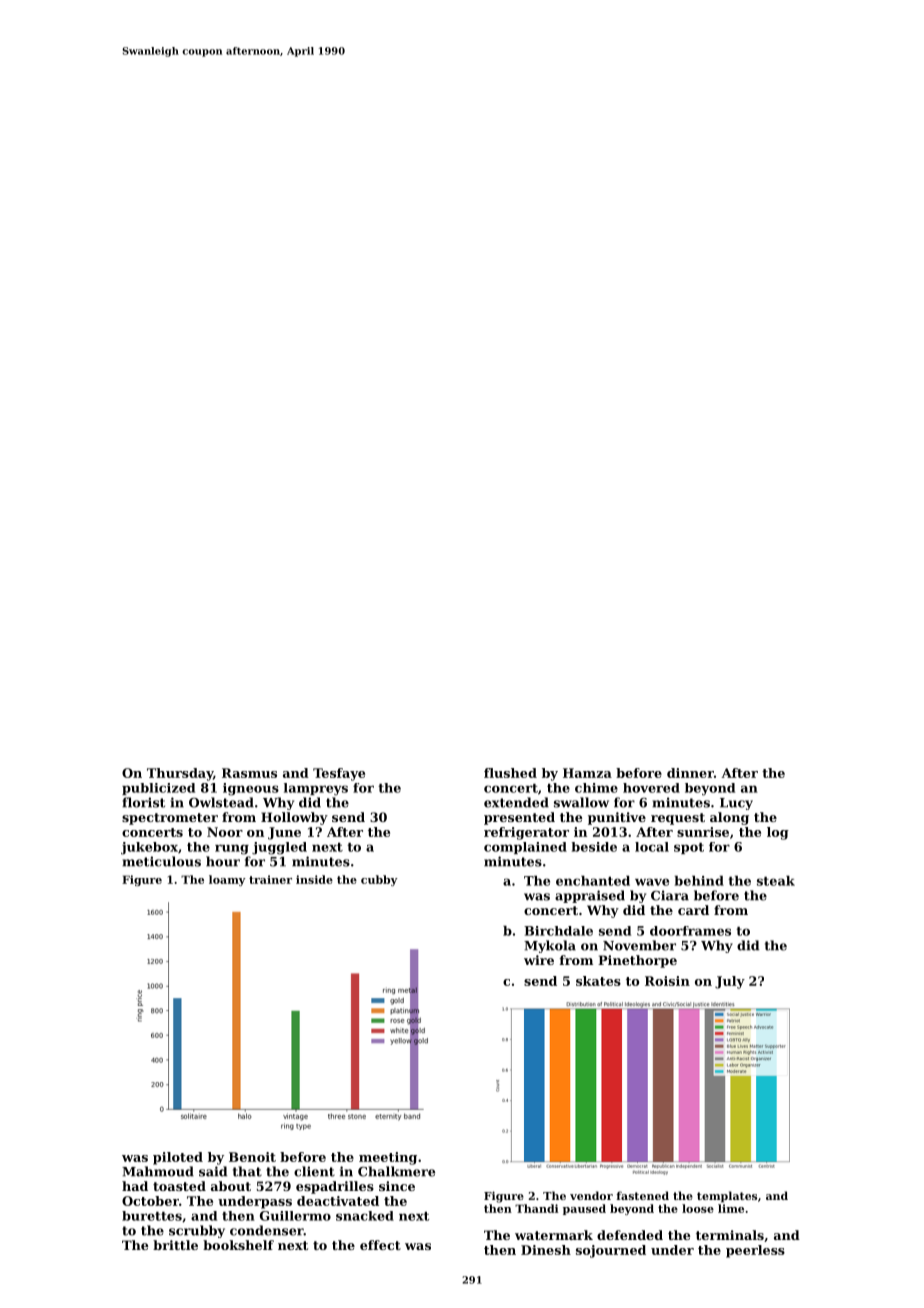 This screenshot has height=1308, width=924. What do you see at coordinates (149, 848) in the screenshot?
I see `jukebox` at bounding box center [149, 848].
